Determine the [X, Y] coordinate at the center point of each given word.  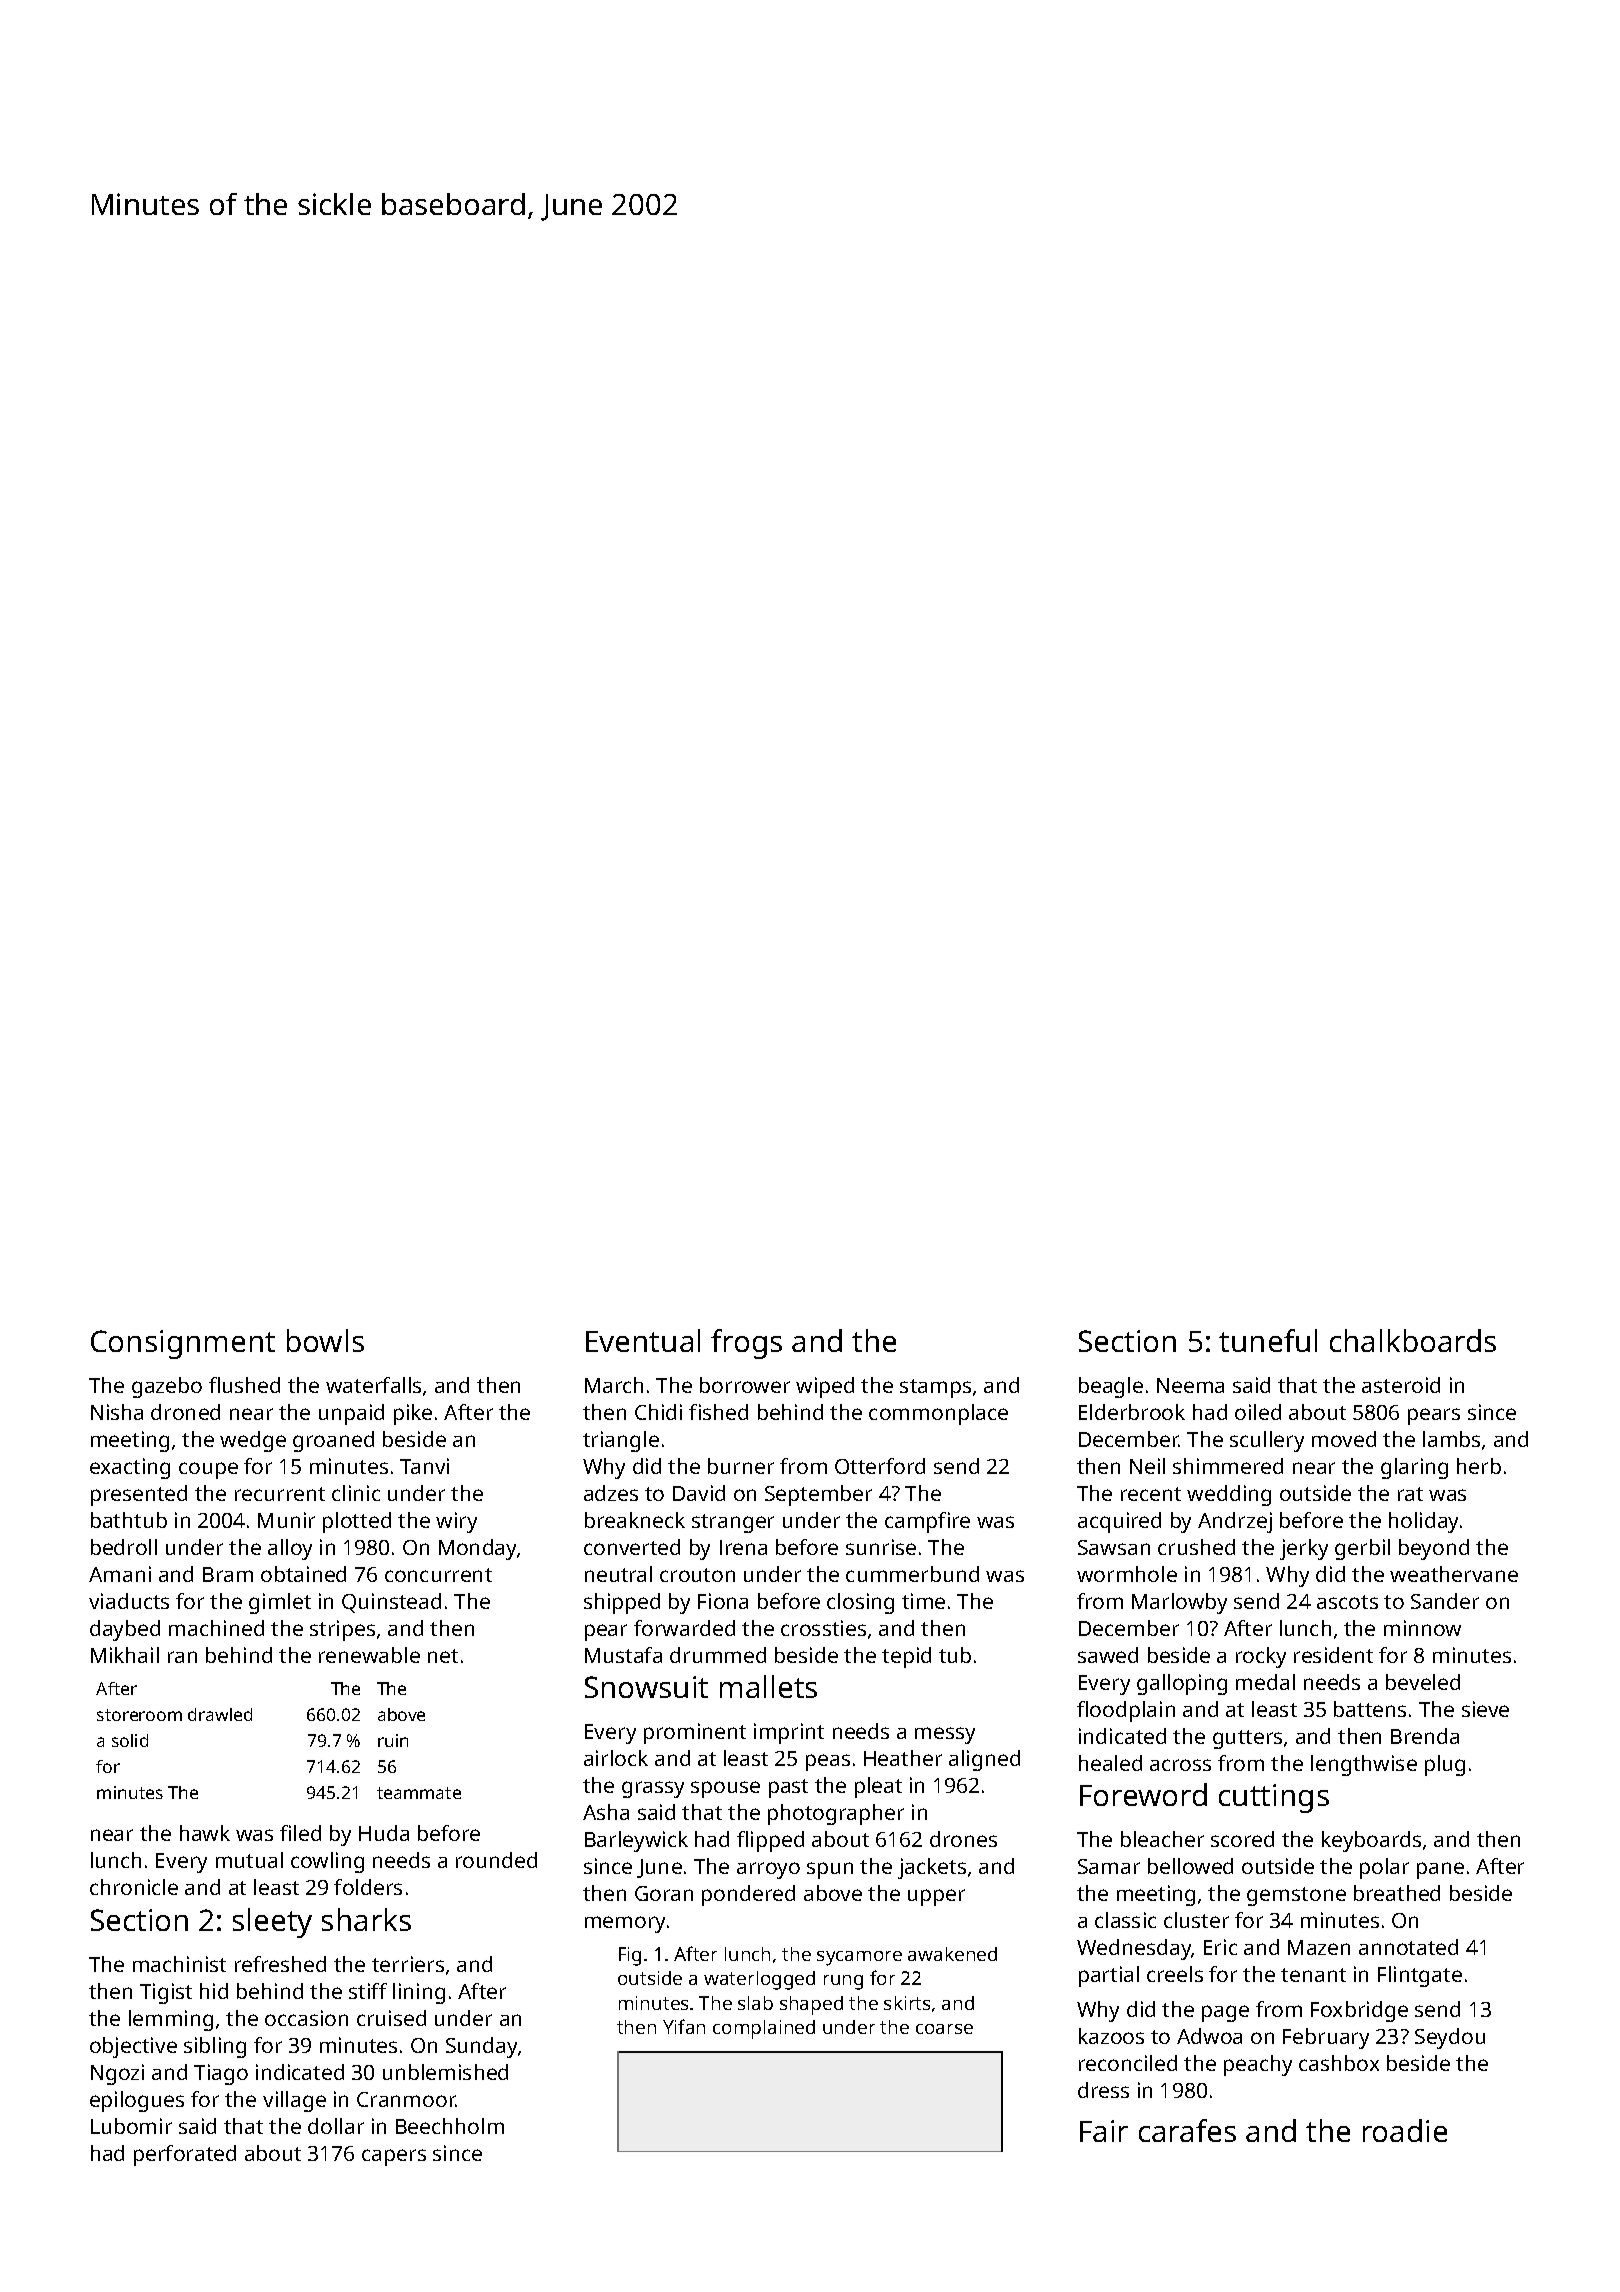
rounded [496, 1860]
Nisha [117, 1412]
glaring [1414, 1468]
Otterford [880, 1466]
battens [1370, 1709]
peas [828, 1762]
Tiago [221, 2074]
